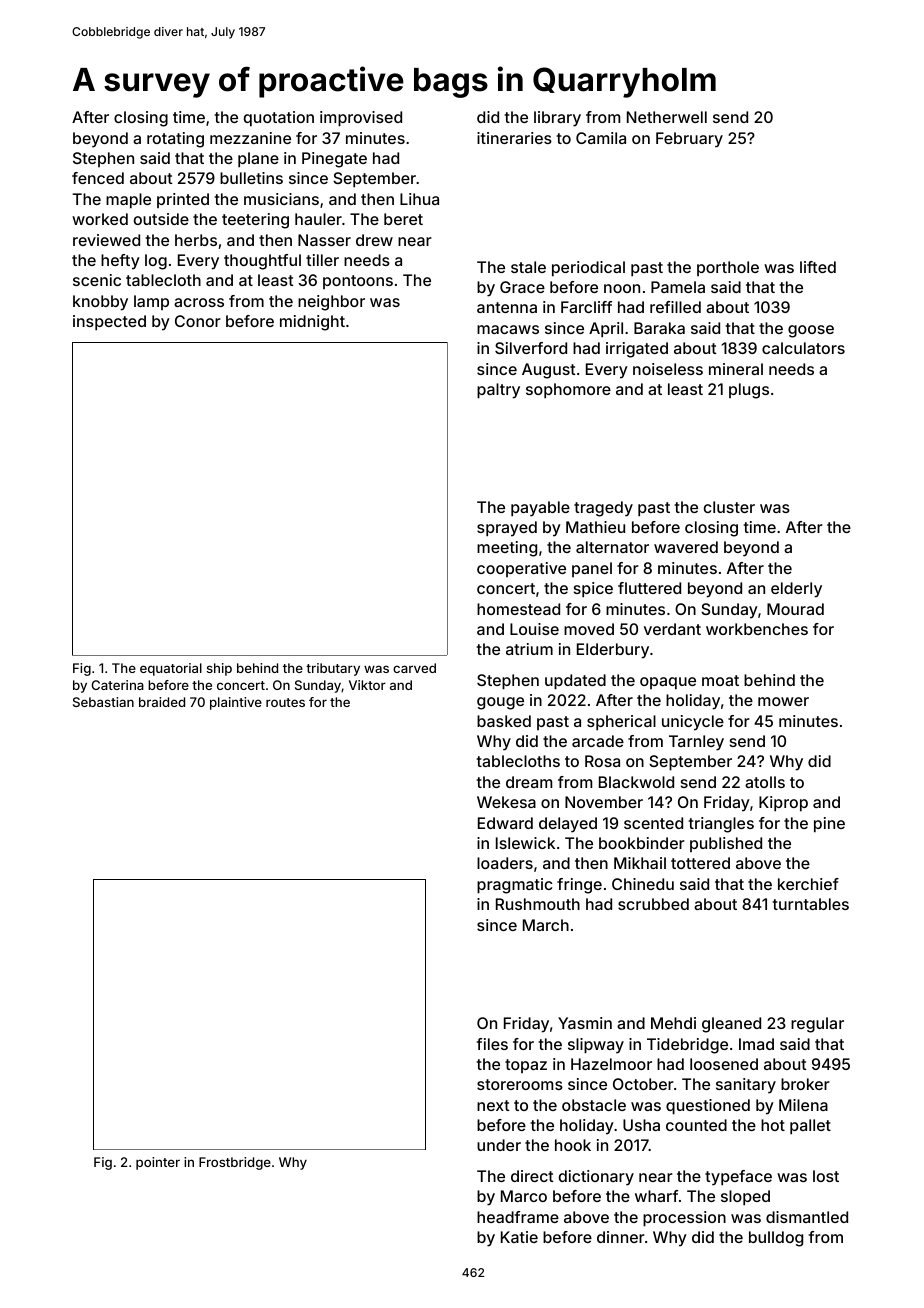 This document has width=924, height=1308. Describe the element at coordinates (783, 804) in the document. I see `Kiprop` at that location.
